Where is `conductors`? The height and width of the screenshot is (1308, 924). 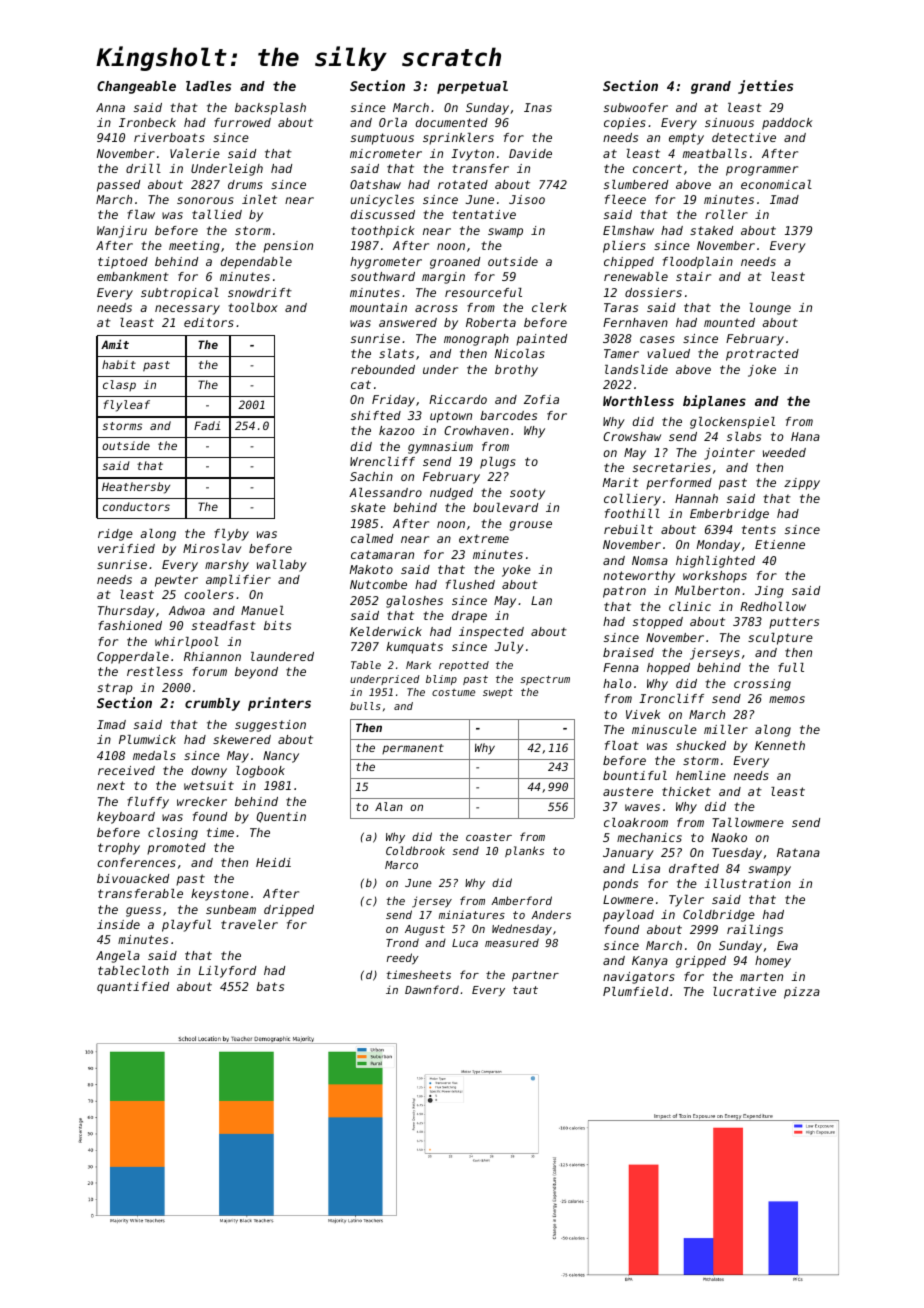
conductors is located at coordinates (136, 506).
